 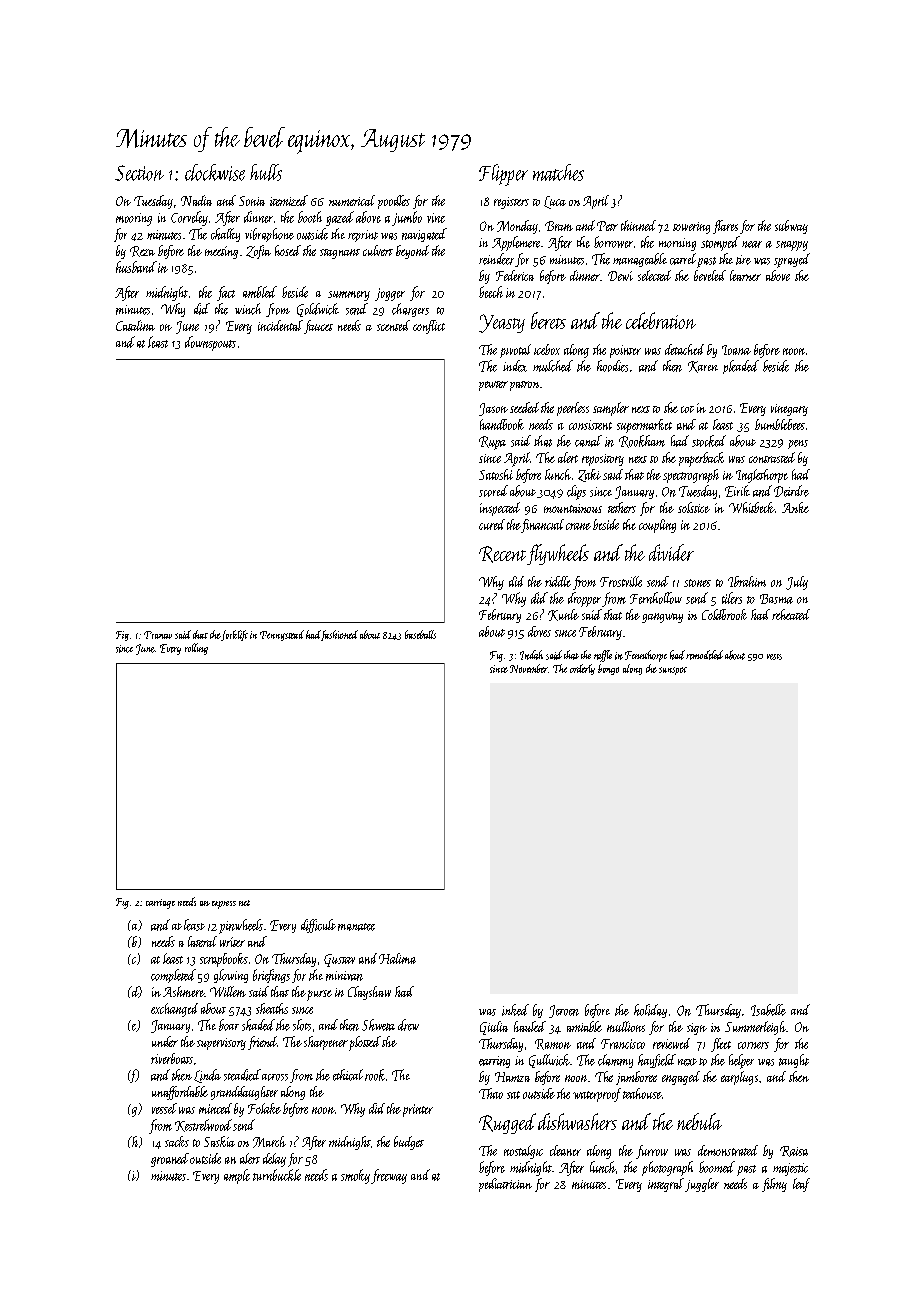 What do you see at coordinates (266, 172) in the image?
I see `hulls` at bounding box center [266, 172].
